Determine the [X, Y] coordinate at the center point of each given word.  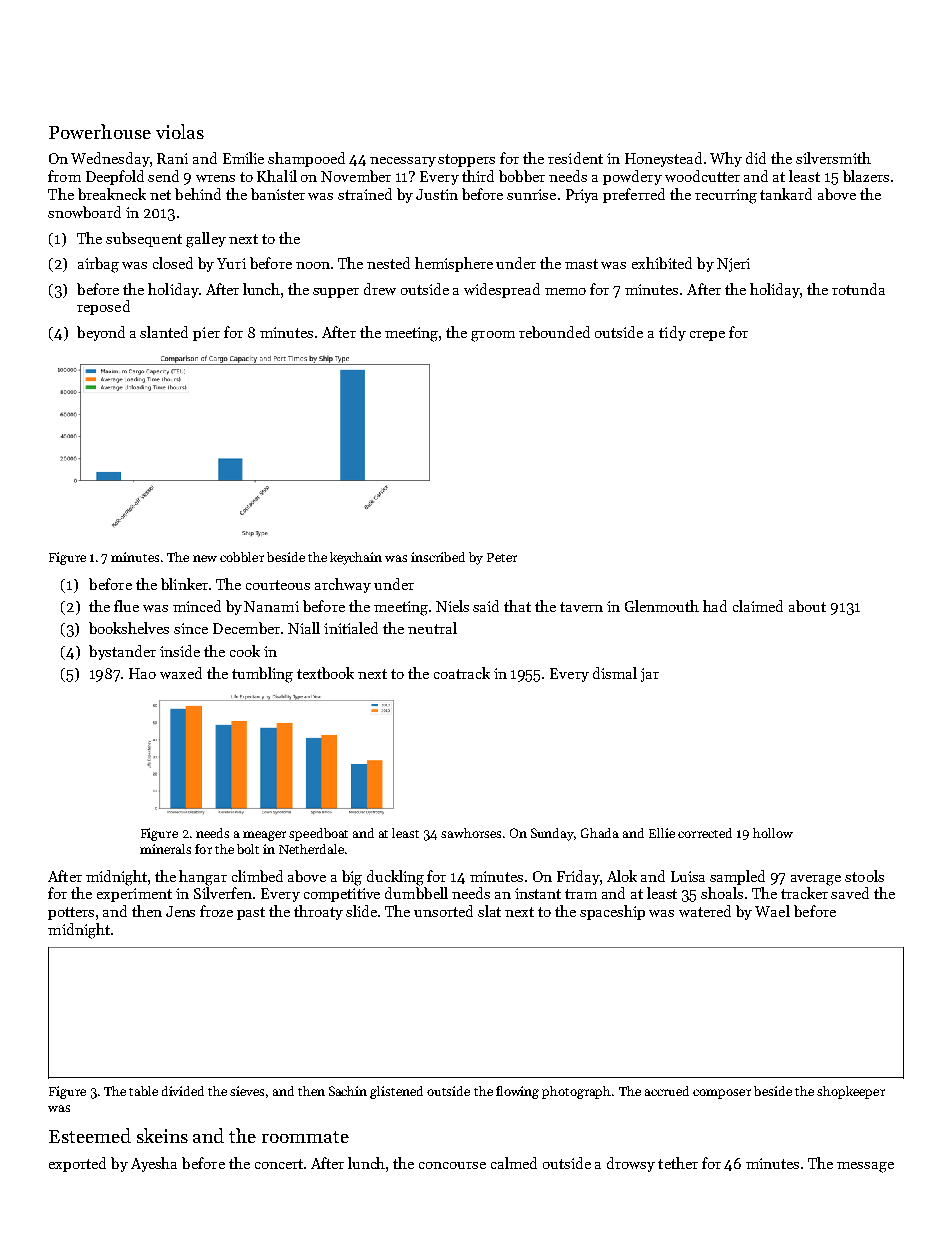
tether [678, 1163]
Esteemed [90, 1135]
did [756, 158]
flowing [517, 1092]
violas [180, 131]
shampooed [306, 159]
